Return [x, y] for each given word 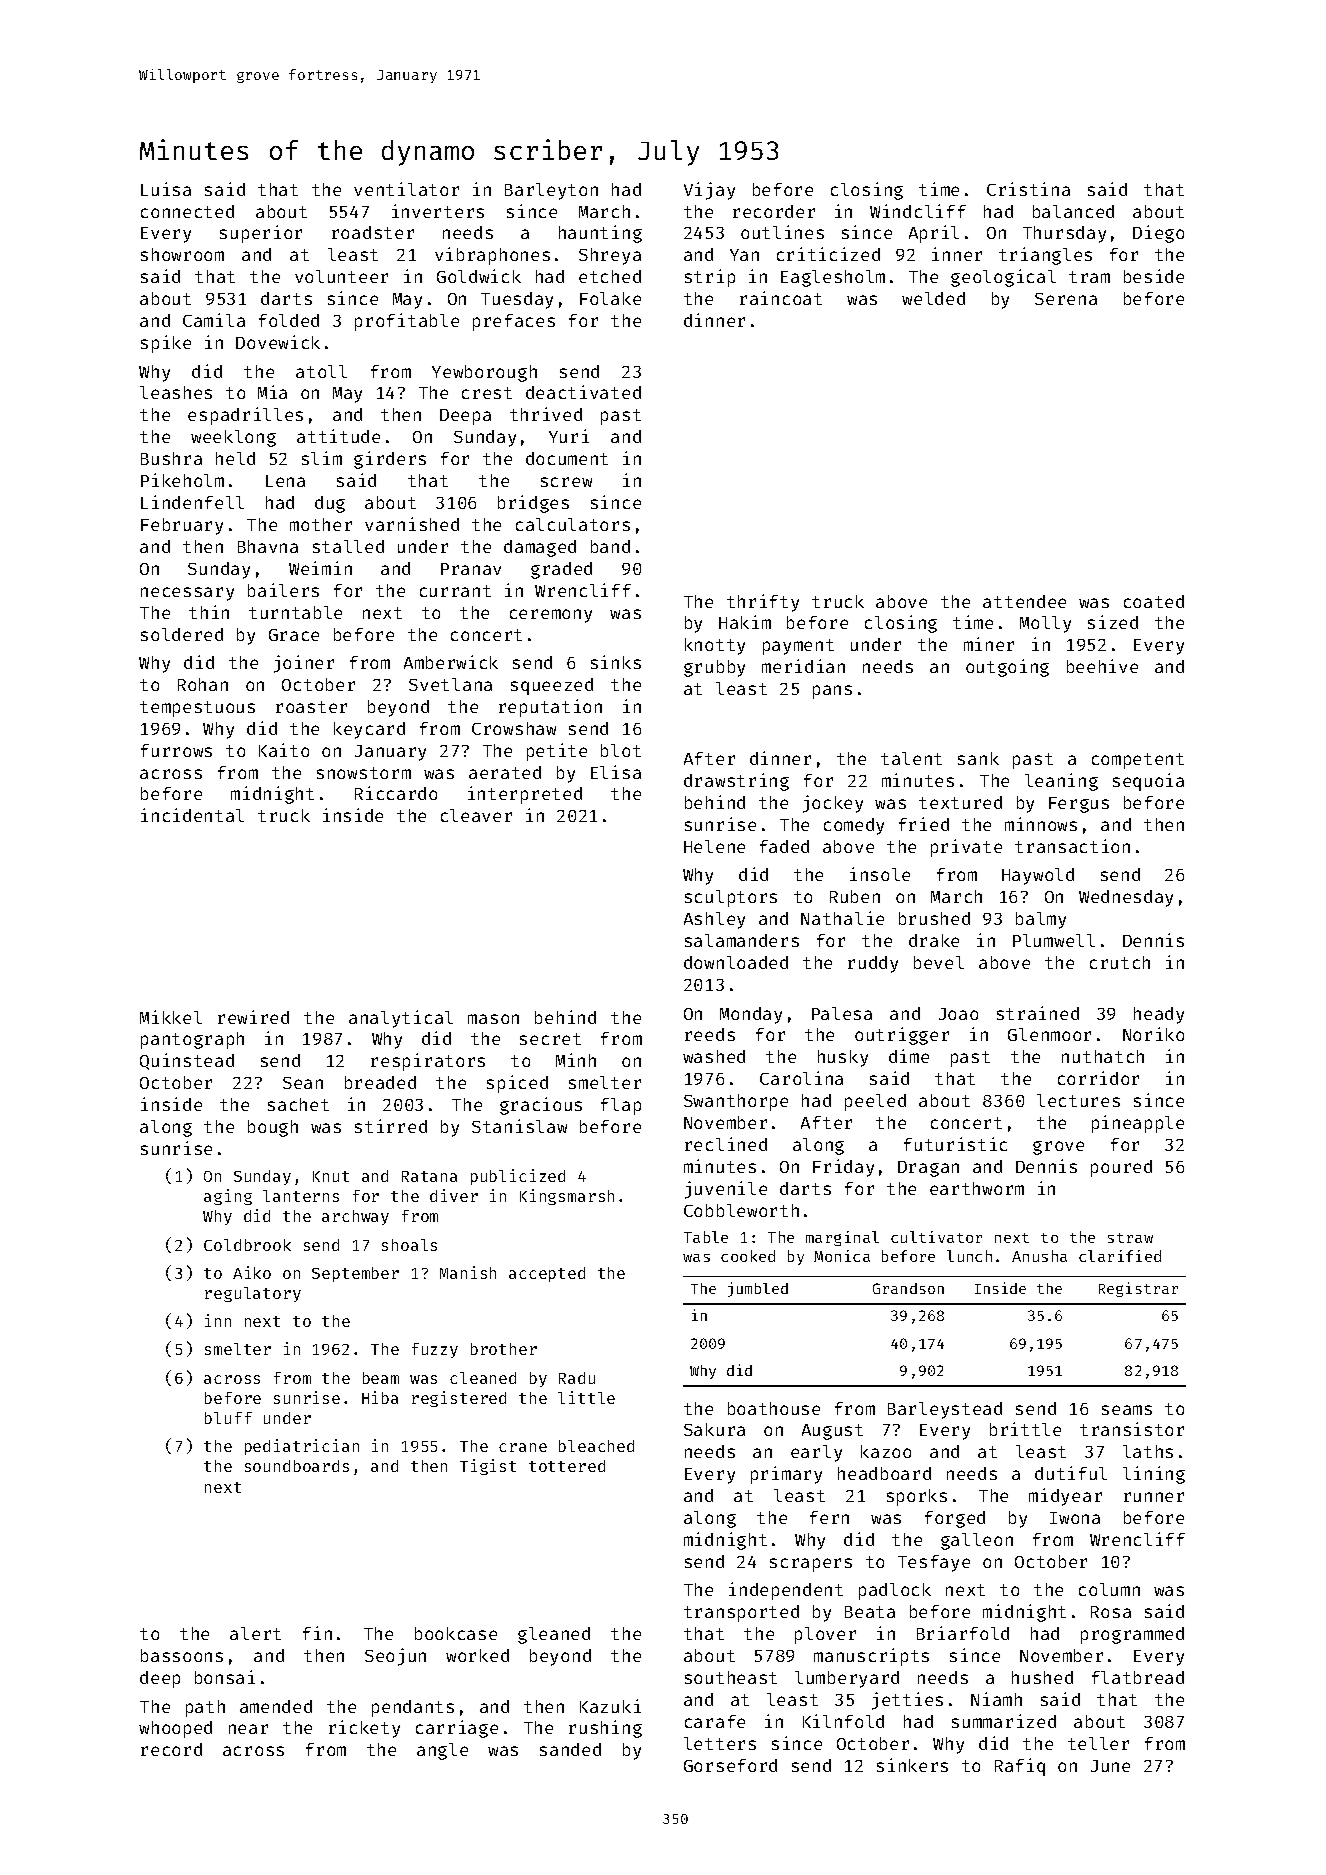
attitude [338, 436]
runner [1154, 1497]
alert [255, 1633]
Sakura [714, 1429]
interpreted [525, 795]
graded [561, 570]
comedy [854, 826]
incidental [192, 815]
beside [1154, 276]
